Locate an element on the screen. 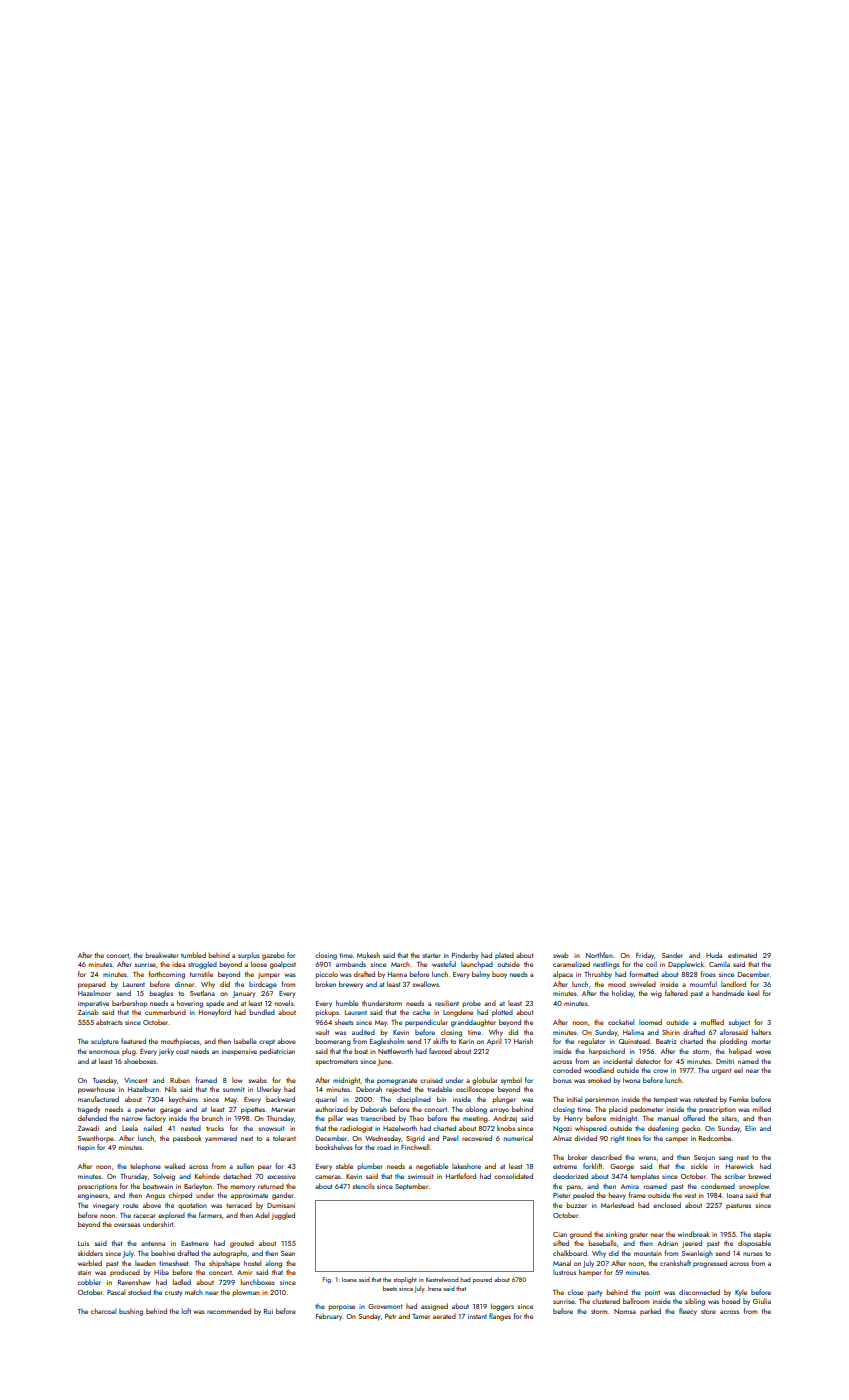 The image size is (849, 1400). cruised is located at coordinates (431, 1080).
